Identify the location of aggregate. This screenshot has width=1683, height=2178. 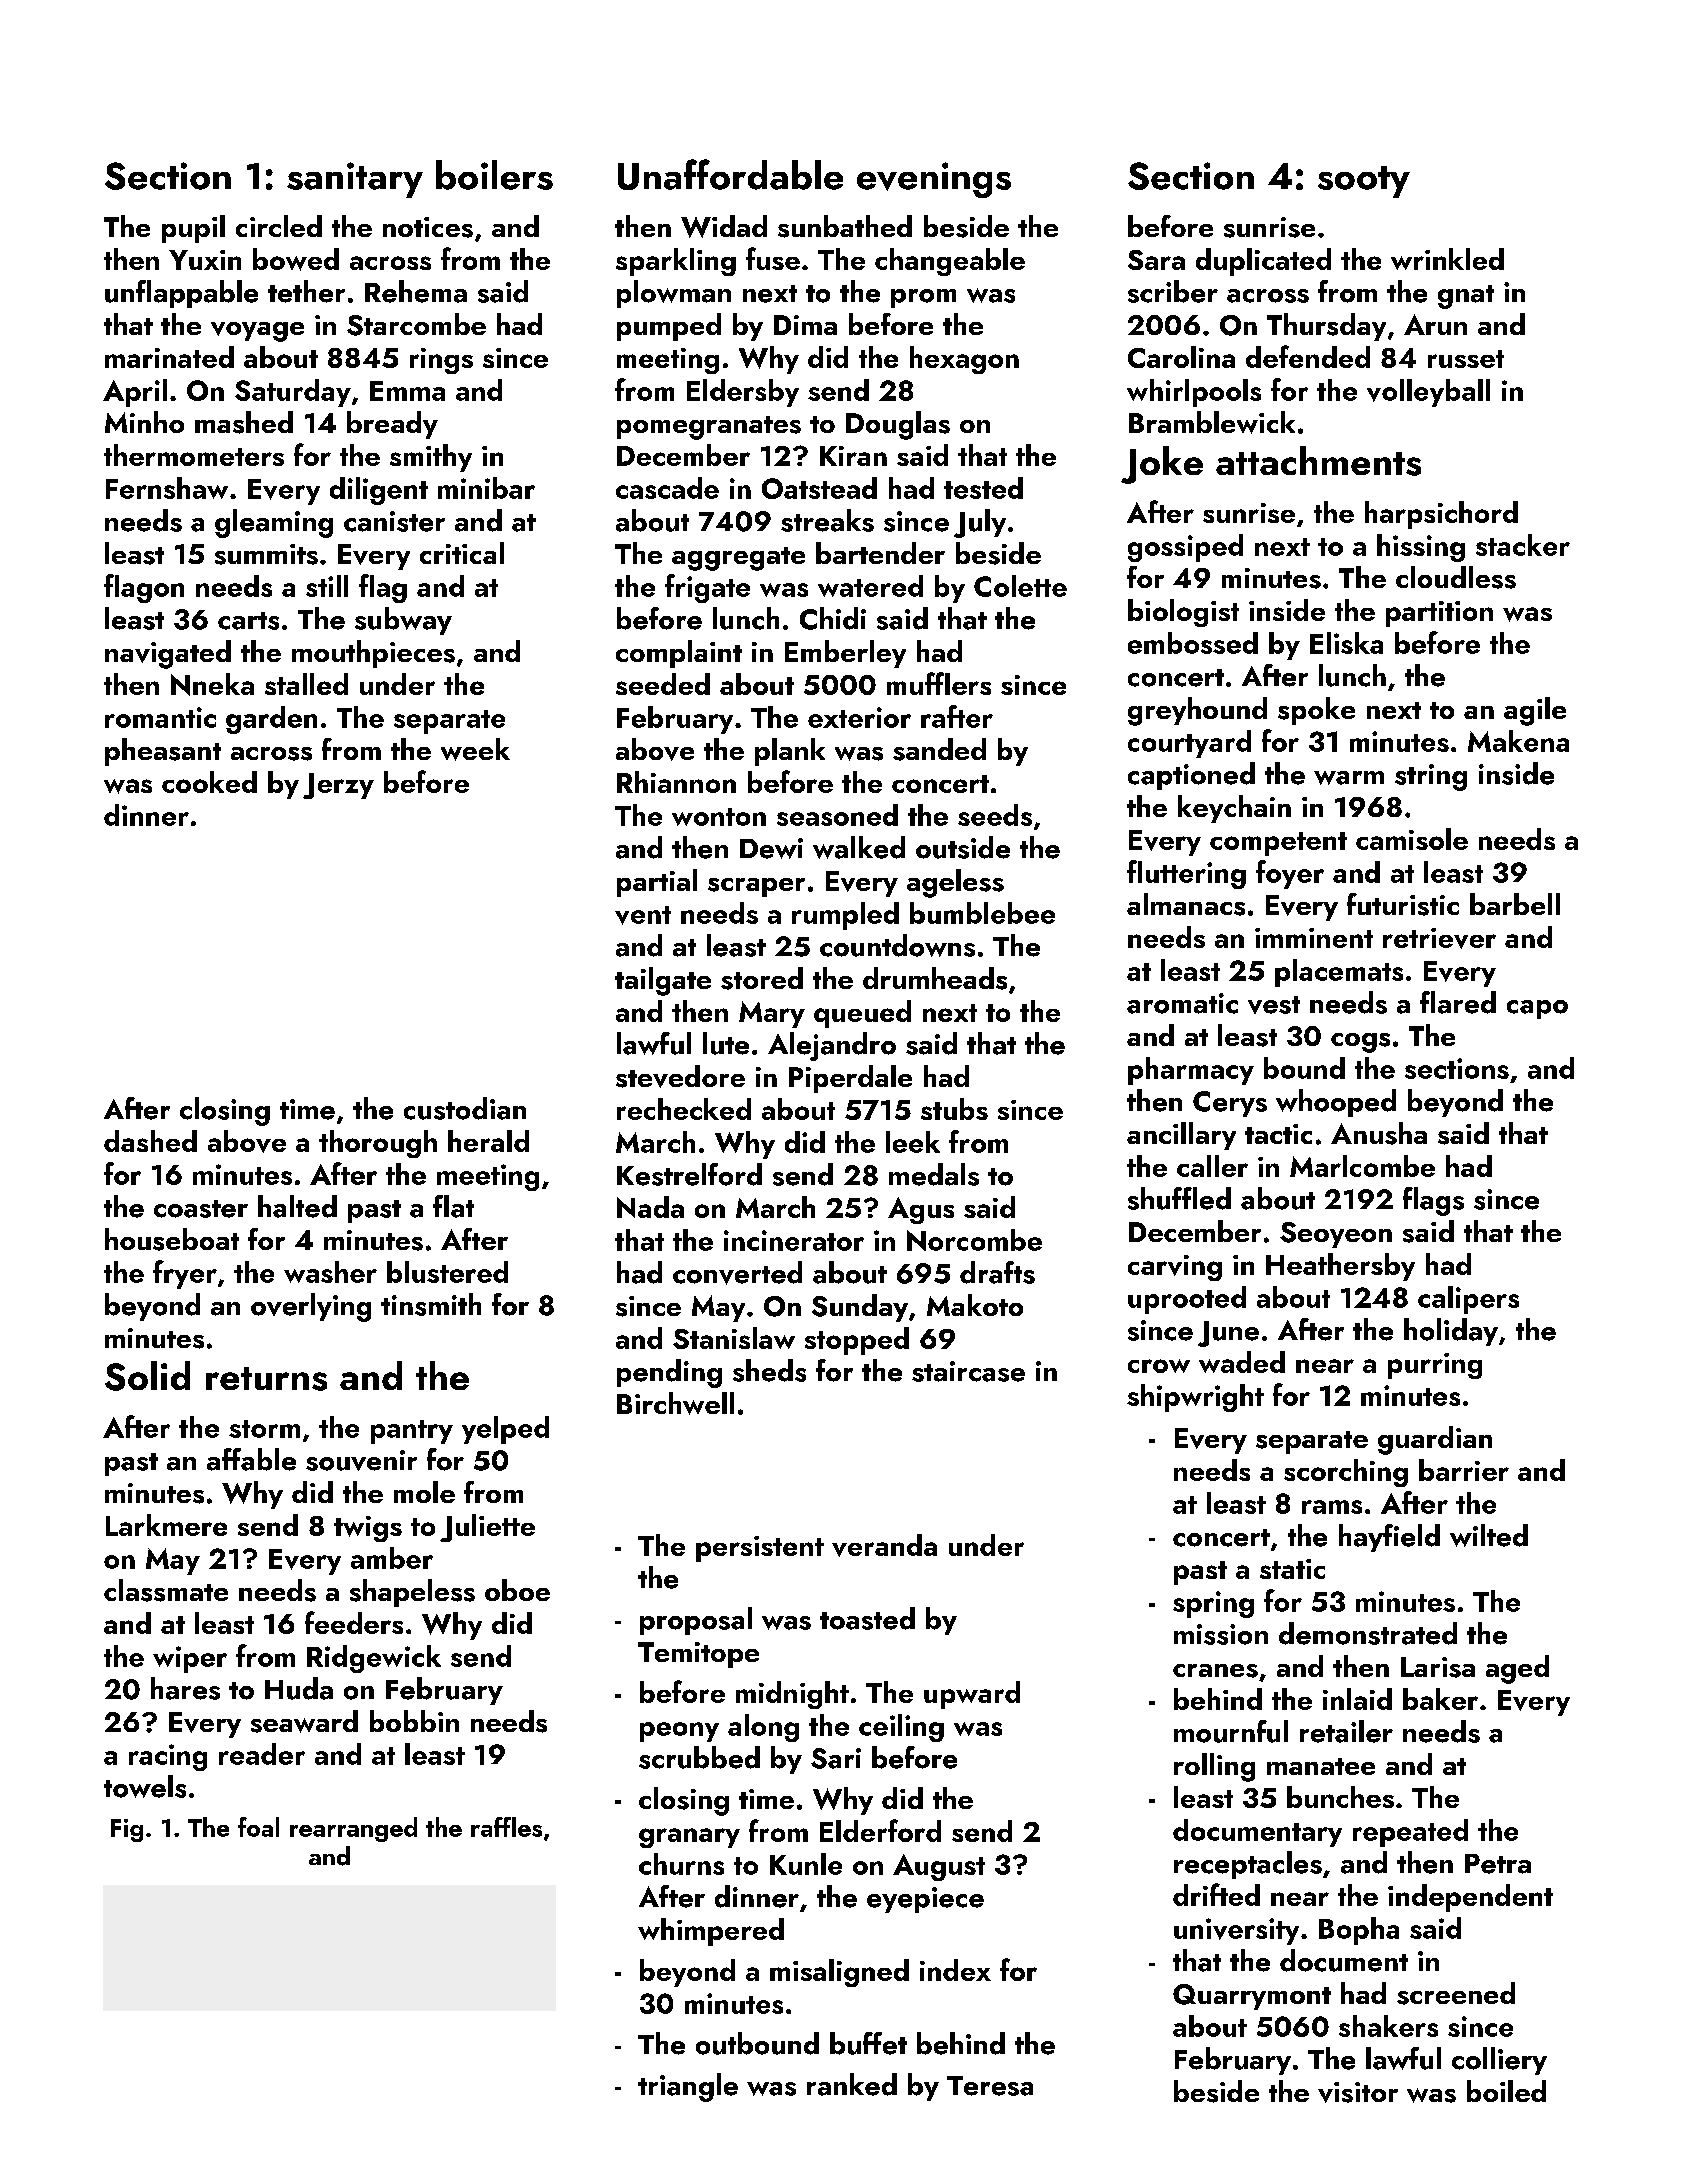
(738, 559).
